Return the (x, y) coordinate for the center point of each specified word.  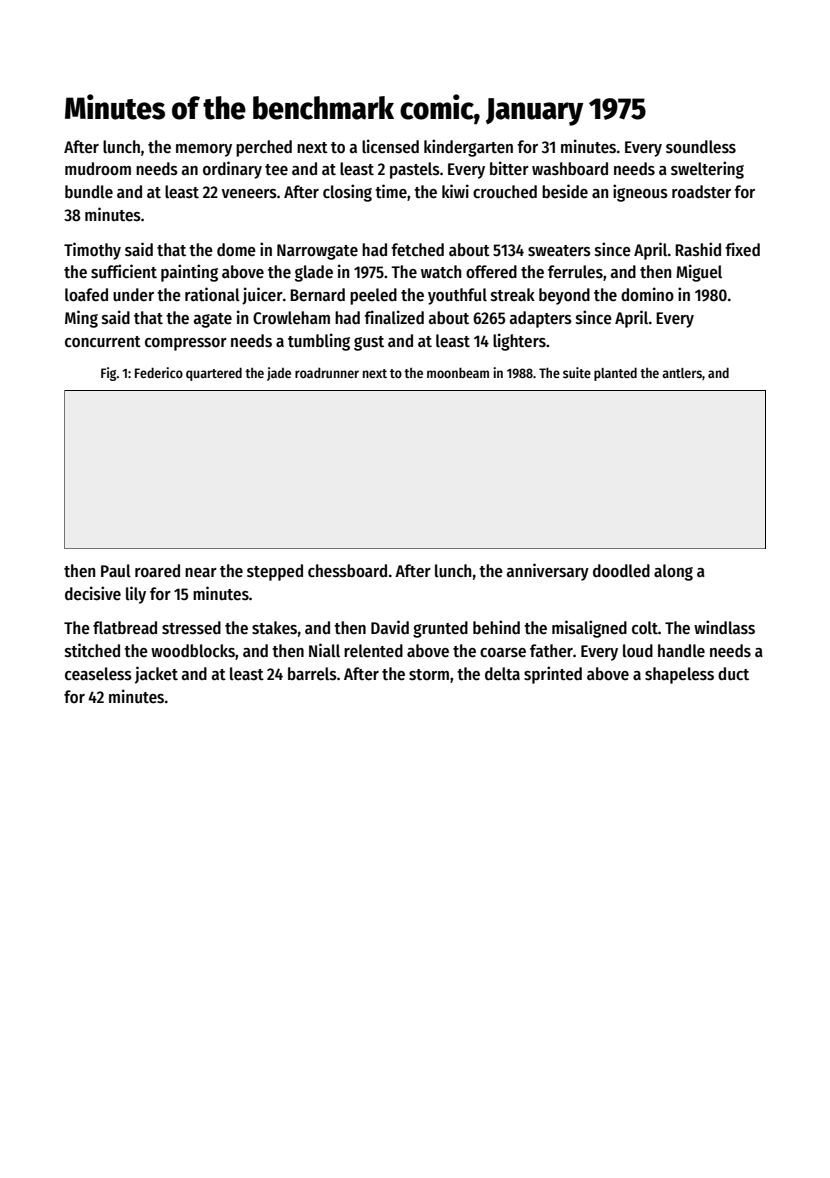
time (391, 191)
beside (565, 191)
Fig (109, 374)
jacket (156, 675)
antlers (682, 373)
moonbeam (458, 372)
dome (236, 250)
